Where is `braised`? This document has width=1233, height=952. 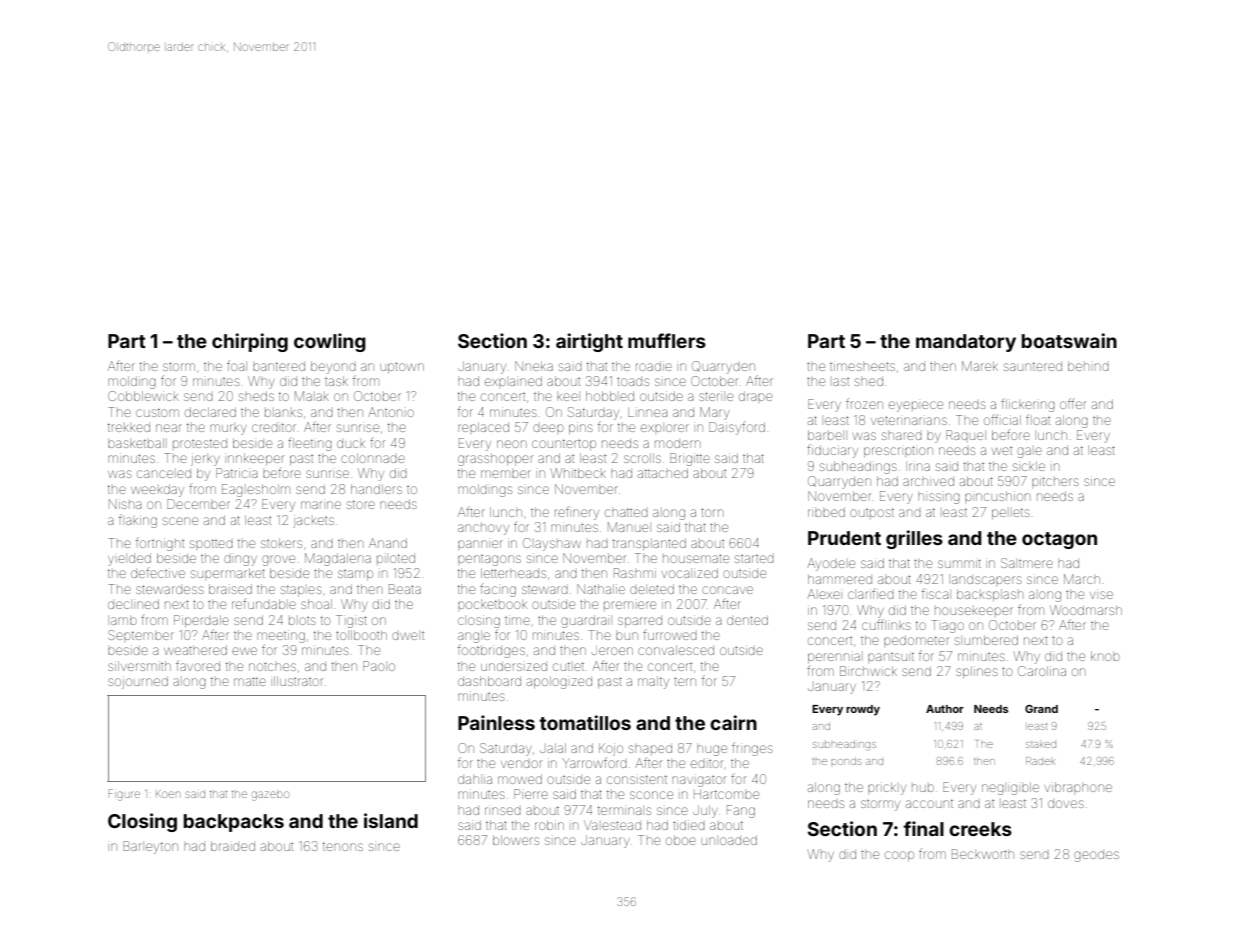
braised is located at coordinates (230, 589).
